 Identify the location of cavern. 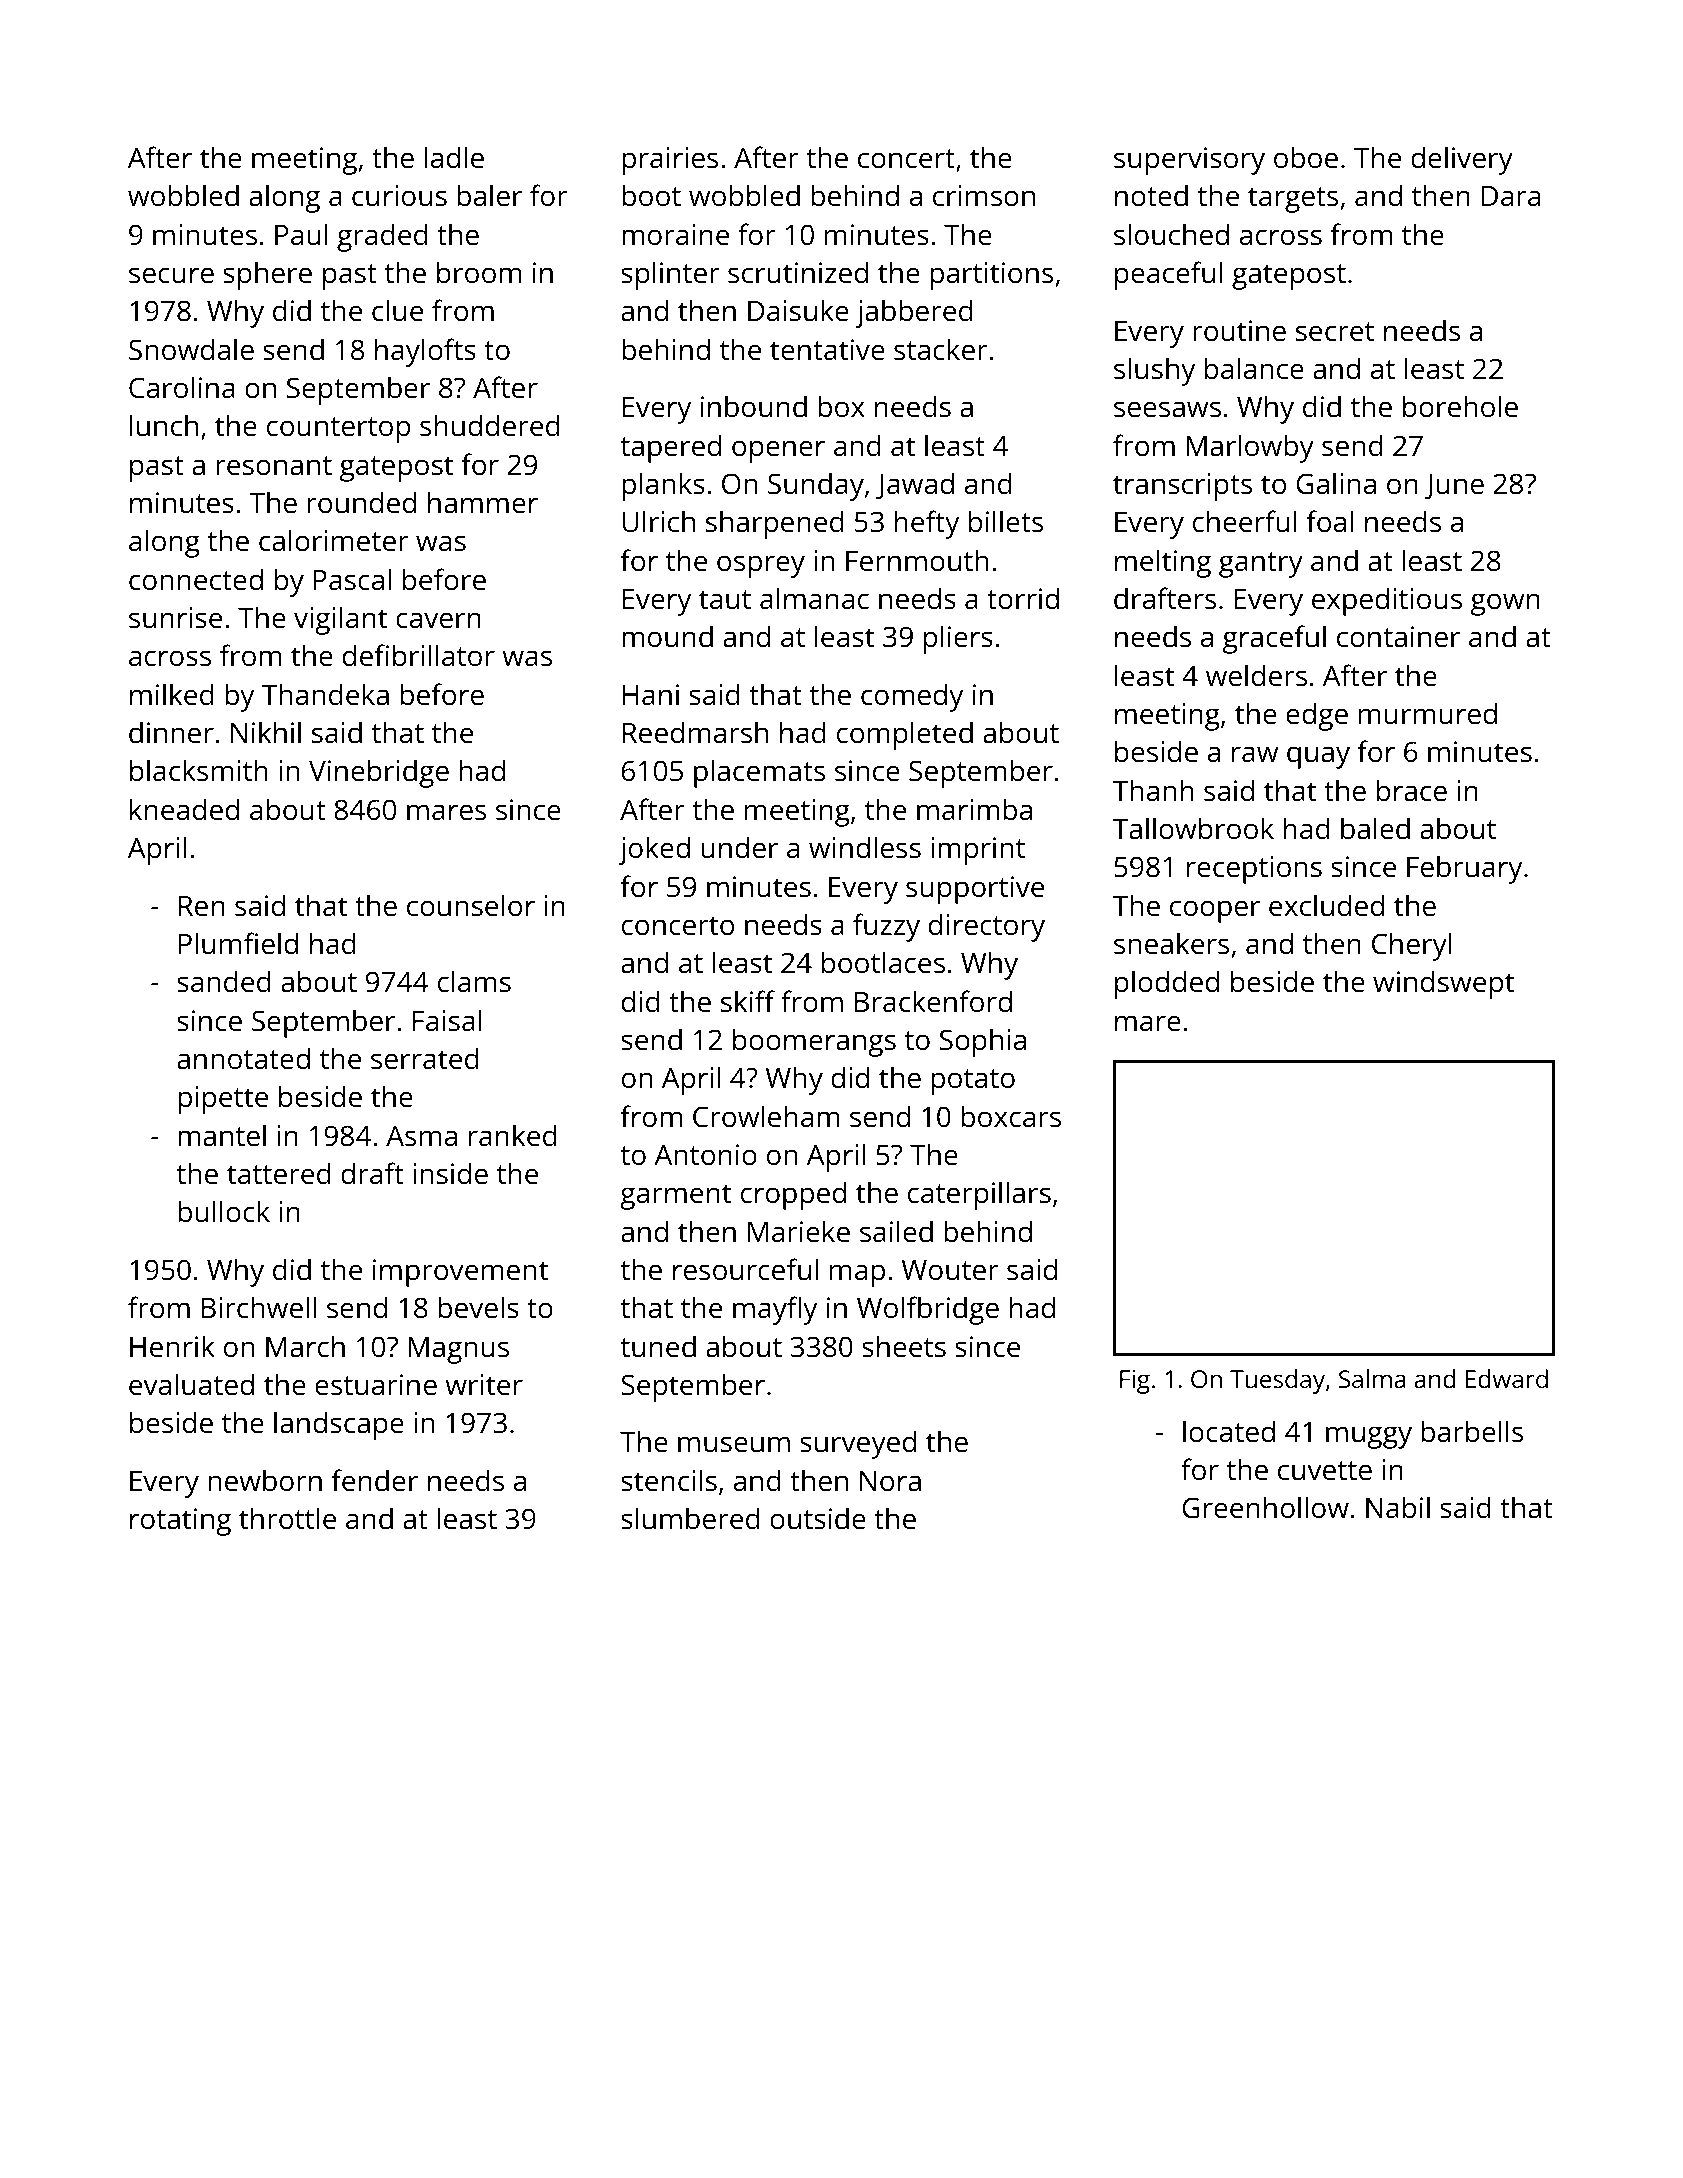
(438, 620).
